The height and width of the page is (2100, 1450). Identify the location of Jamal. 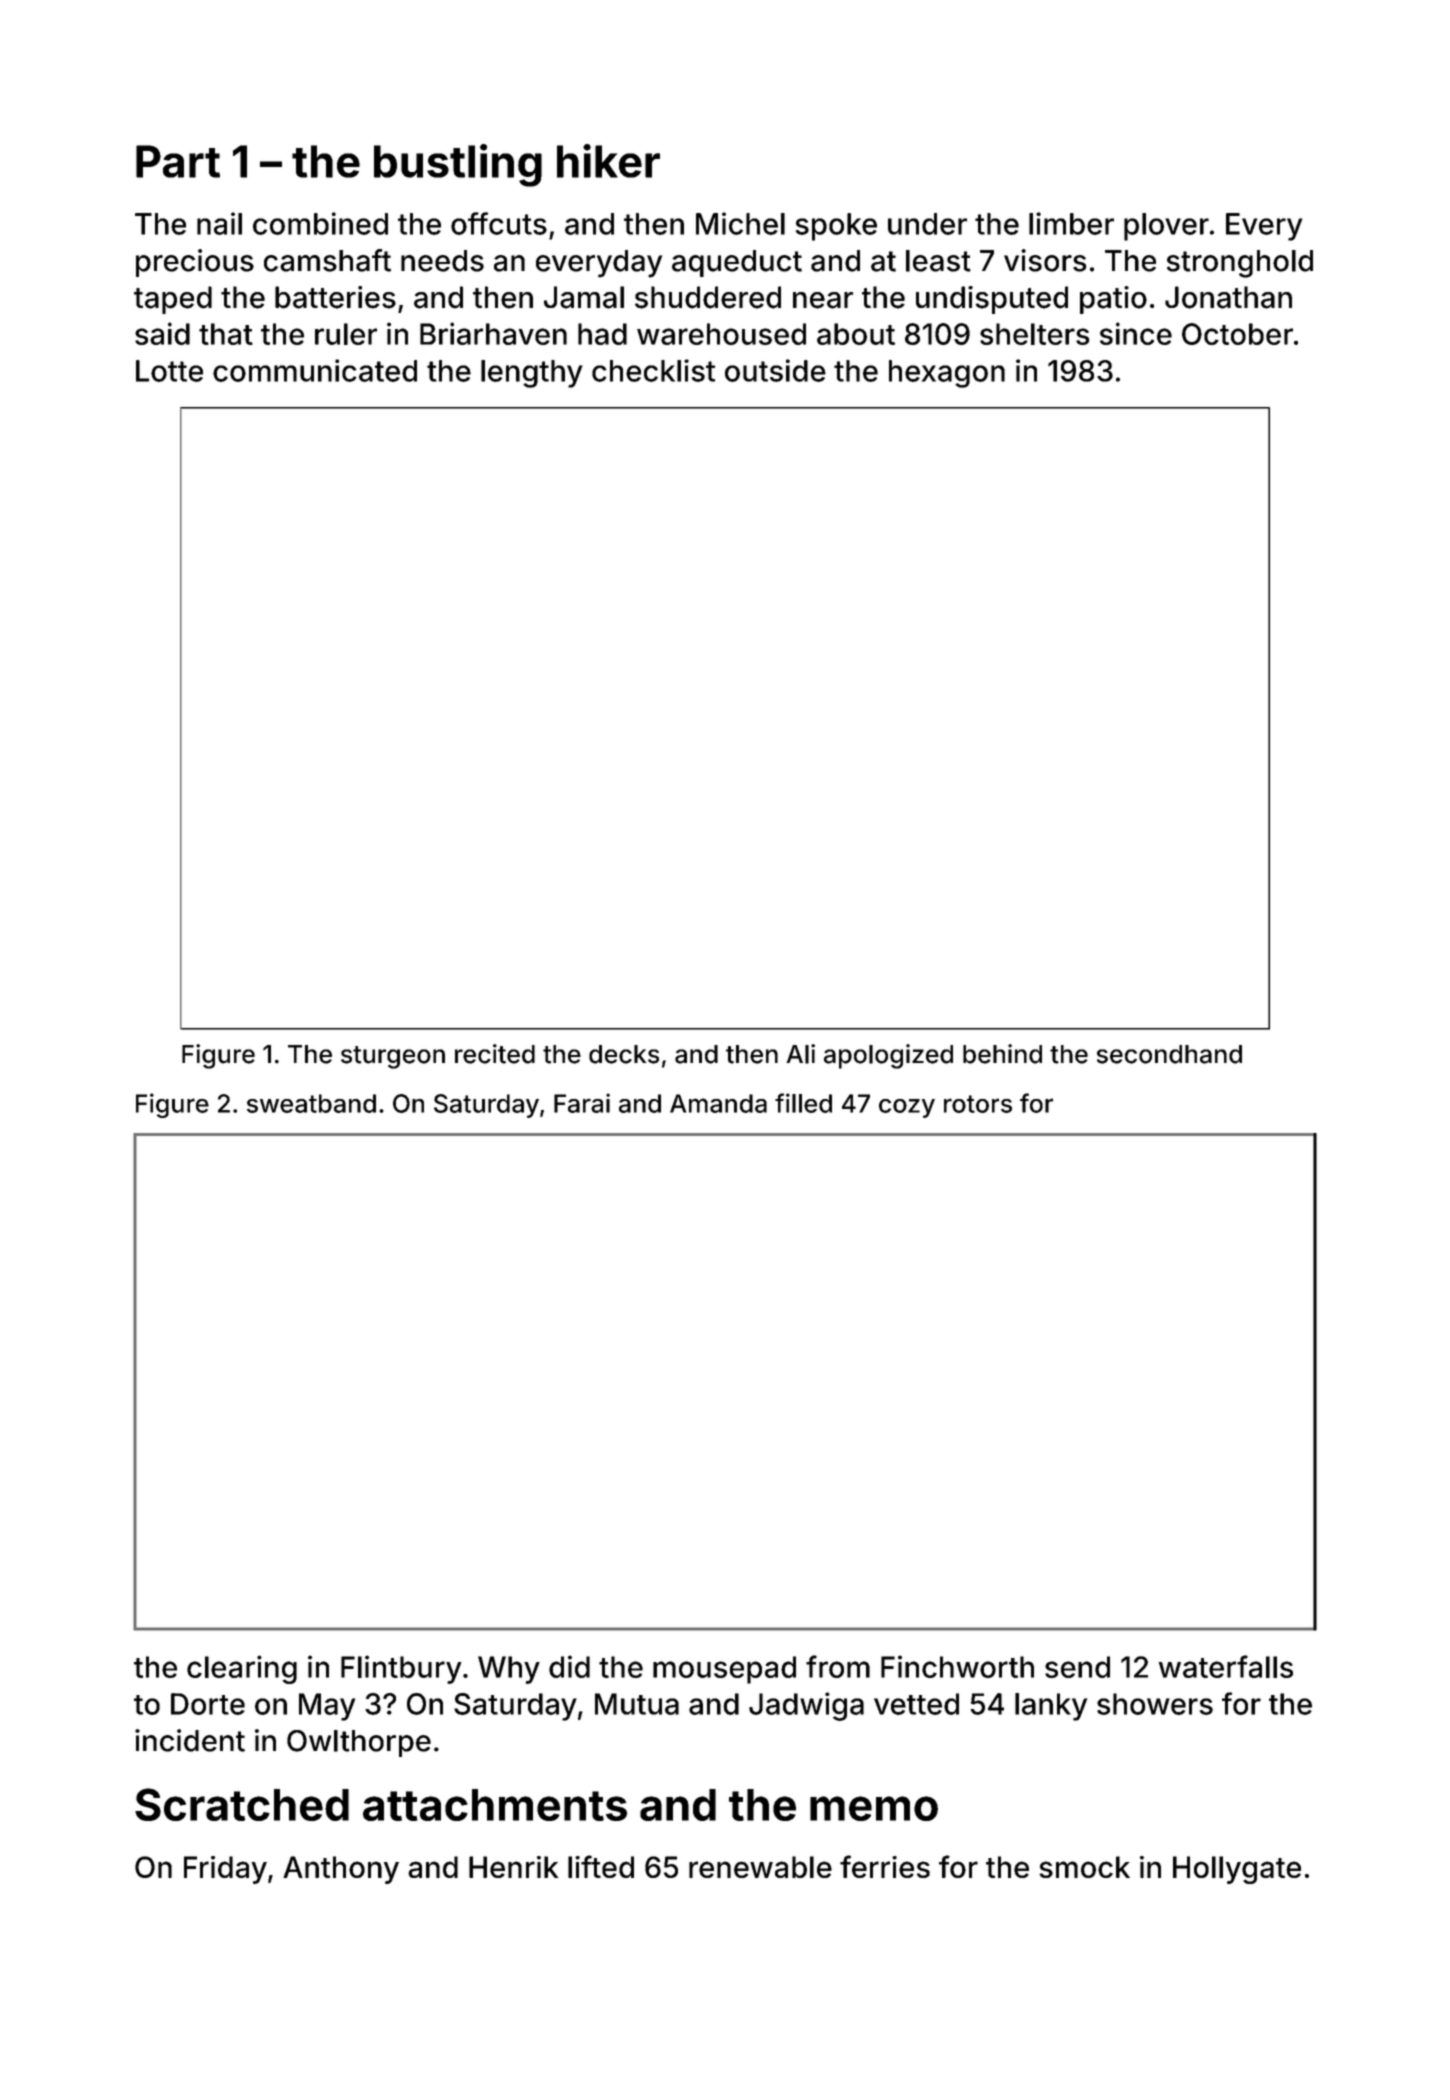
(584, 297).
